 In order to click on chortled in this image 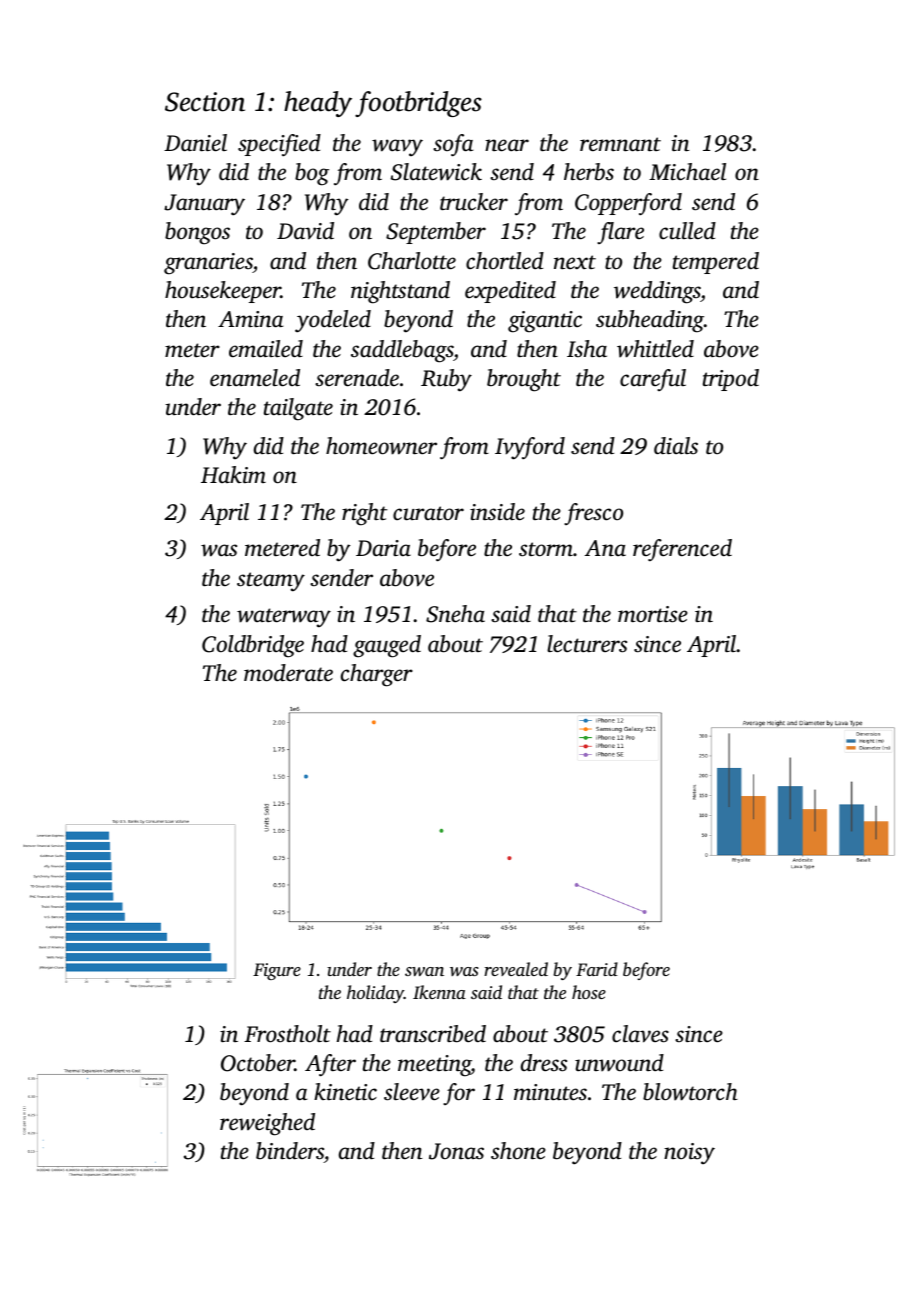, I will do `click(505, 261)`.
